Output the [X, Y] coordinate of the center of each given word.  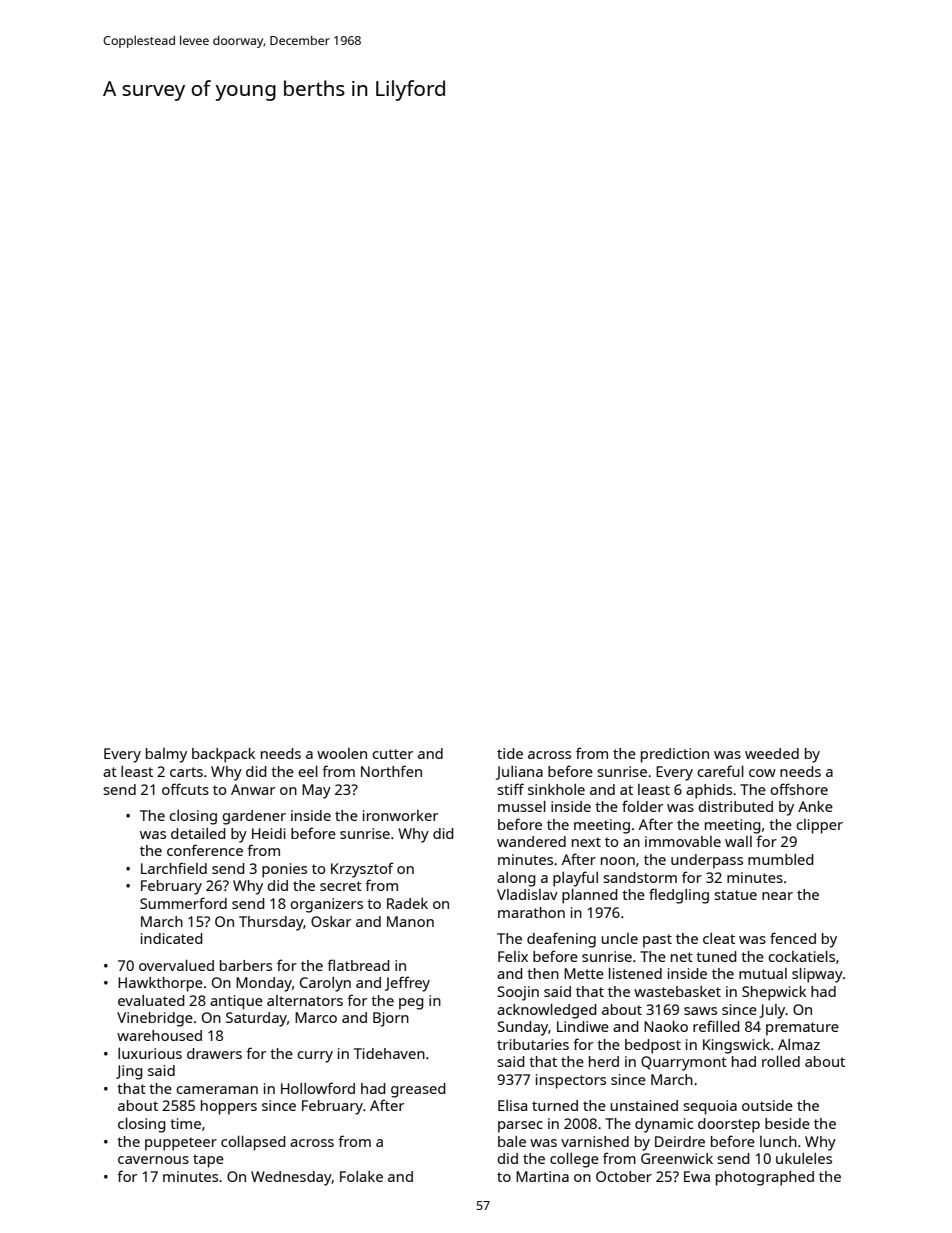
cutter [392, 754]
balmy [166, 755]
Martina [542, 1176]
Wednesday [291, 1178]
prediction [675, 755]
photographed [765, 1178]
